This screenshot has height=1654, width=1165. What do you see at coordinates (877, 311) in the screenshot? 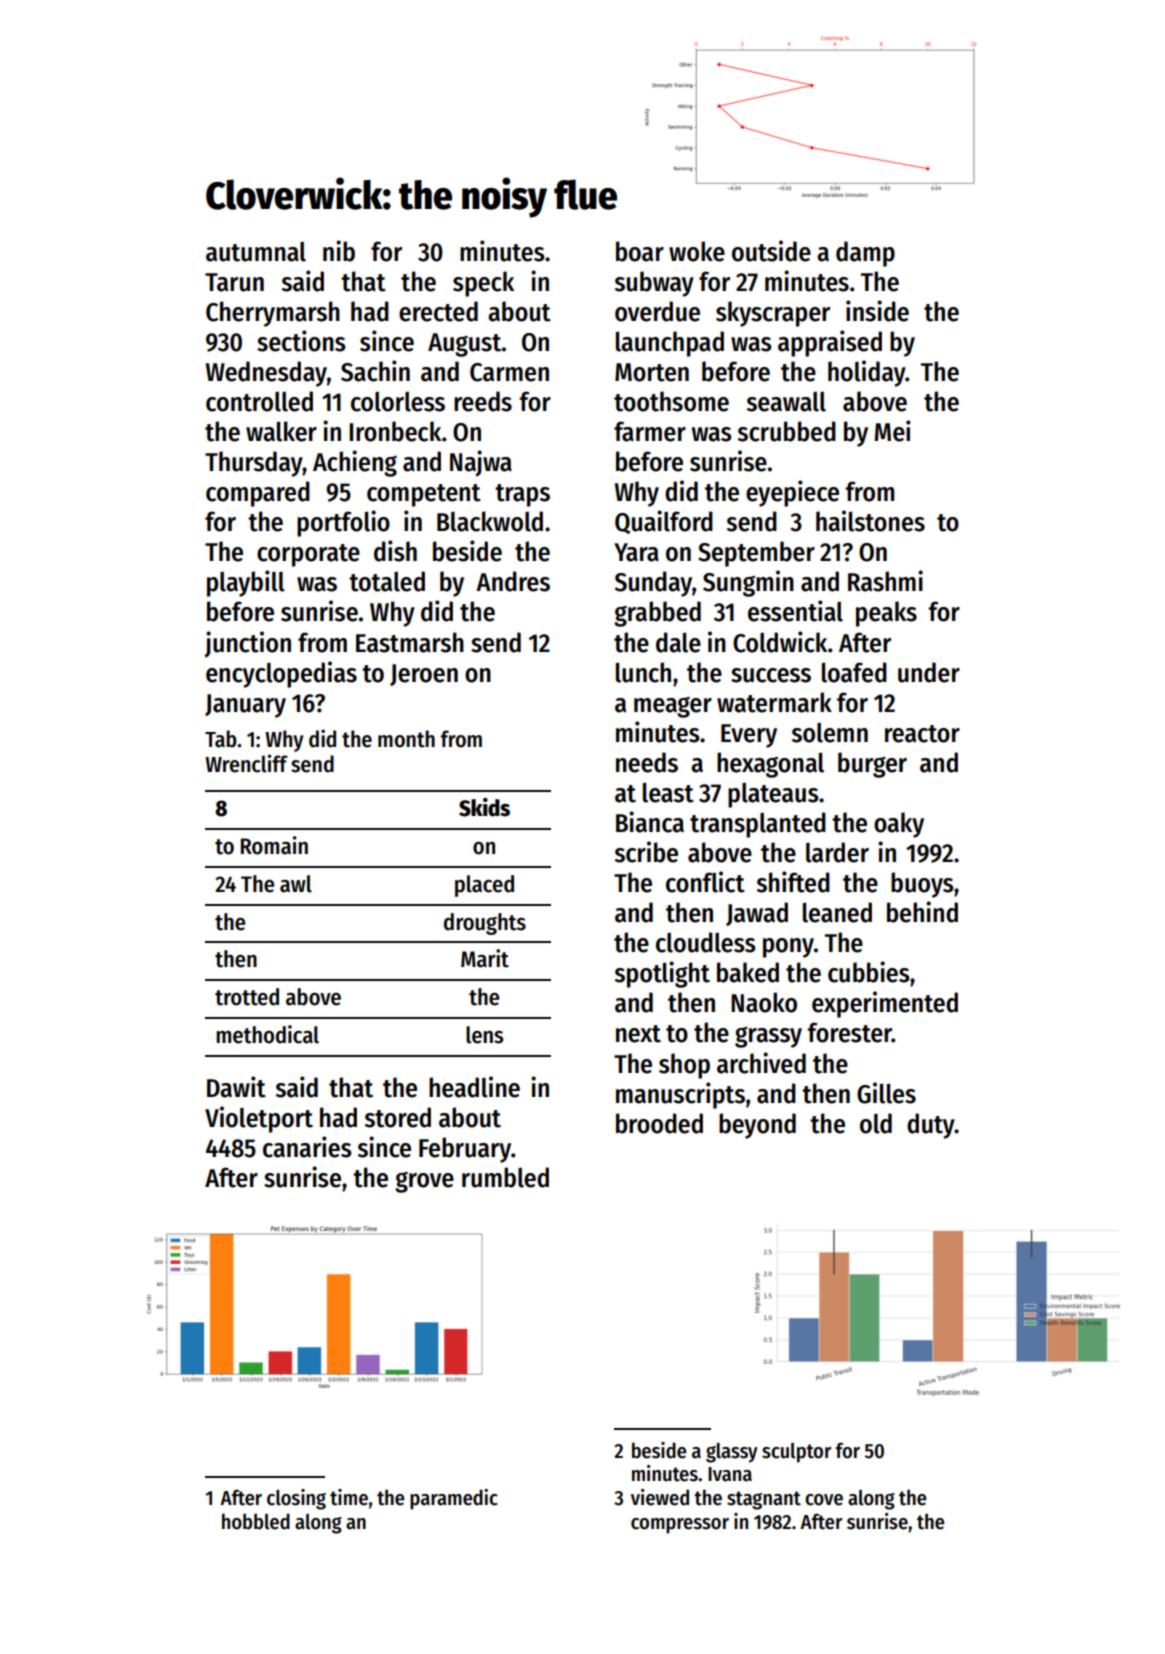
I see `inside` at bounding box center [877, 311].
